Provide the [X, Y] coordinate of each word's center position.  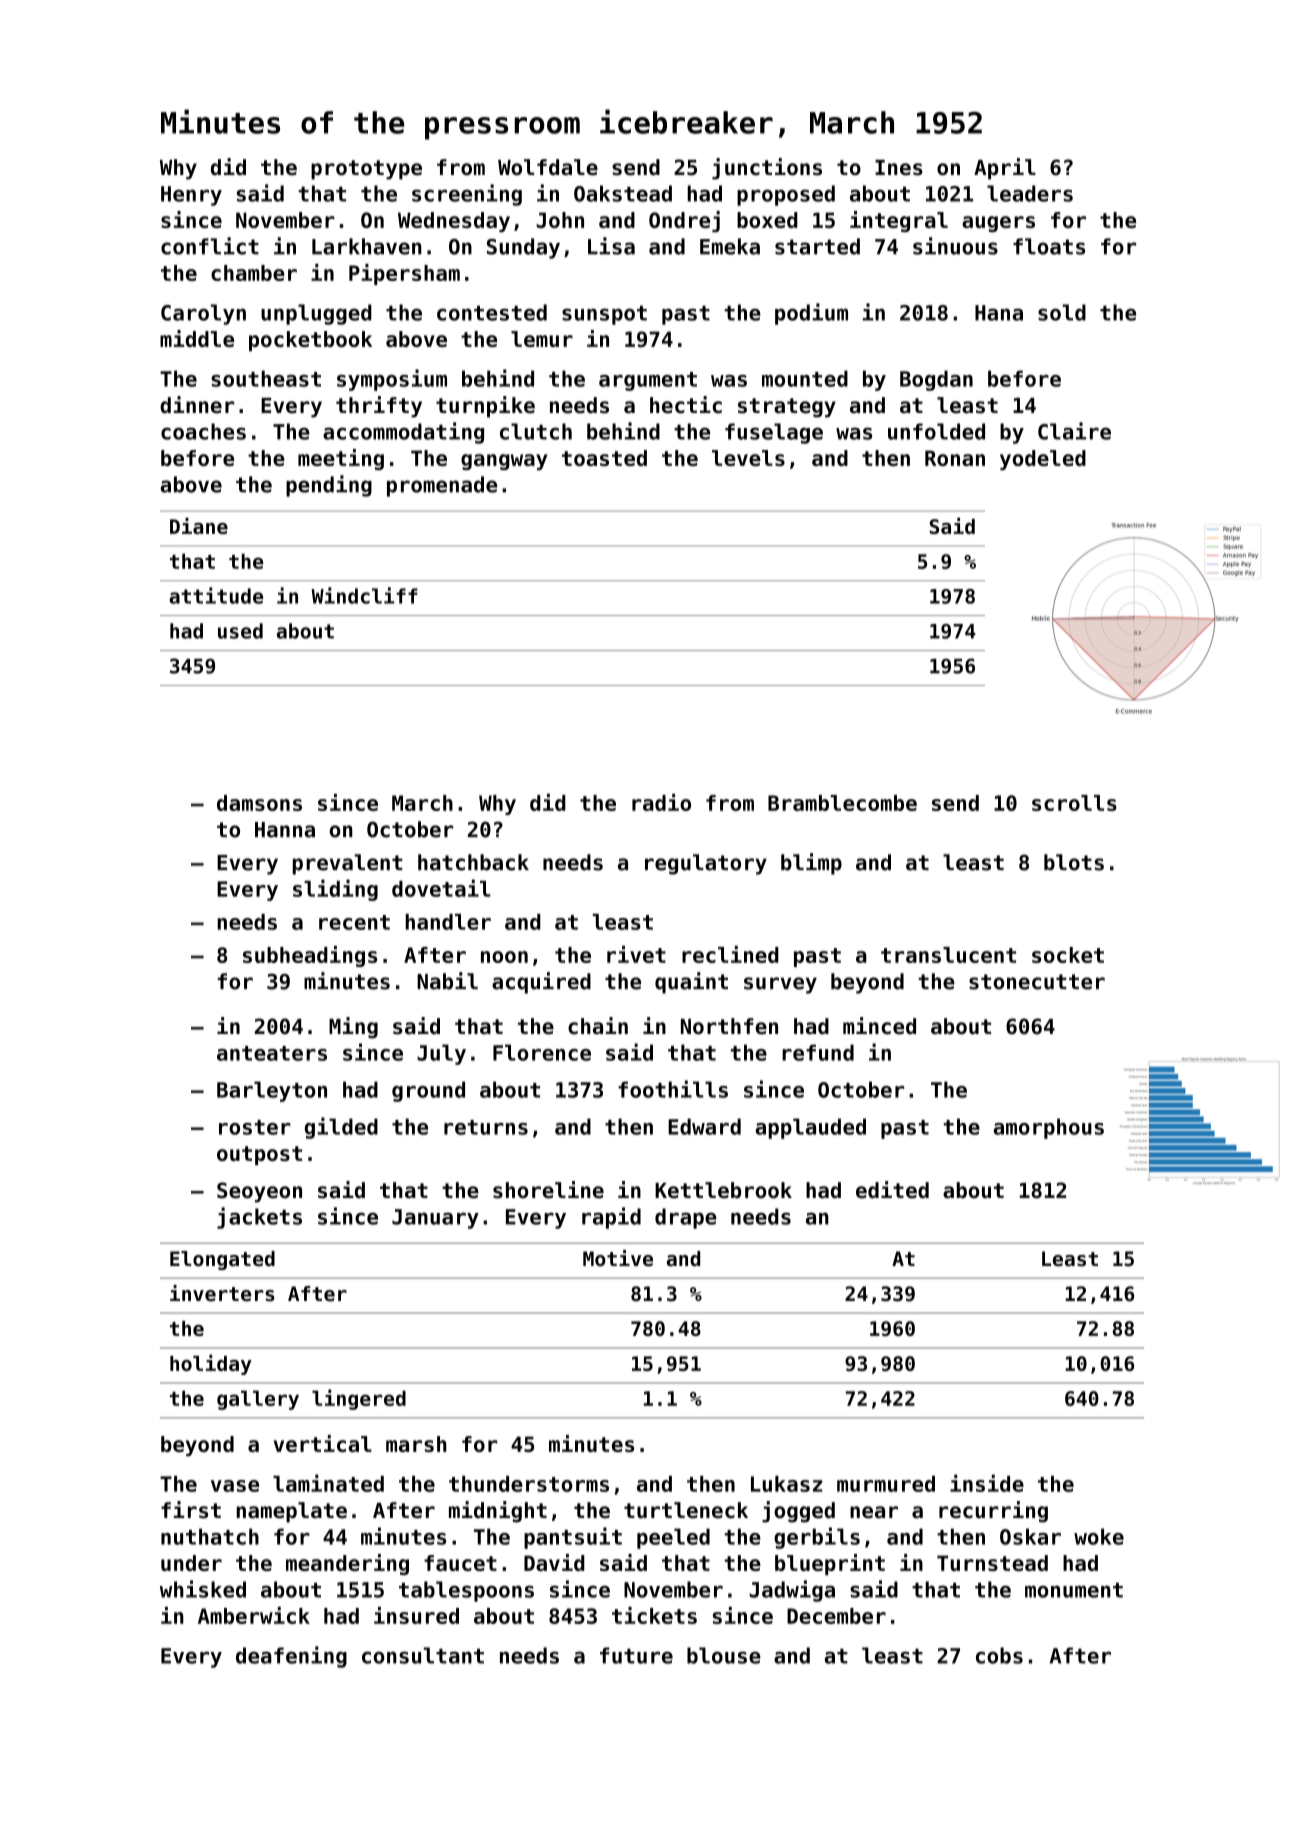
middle [197, 338]
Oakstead [623, 193]
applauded [810, 1128]
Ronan [955, 458]
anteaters [272, 1053]
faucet [460, 1563]
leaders [1030, 193]
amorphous [1048, 1128]
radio [661, 802]
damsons [259, 803]
